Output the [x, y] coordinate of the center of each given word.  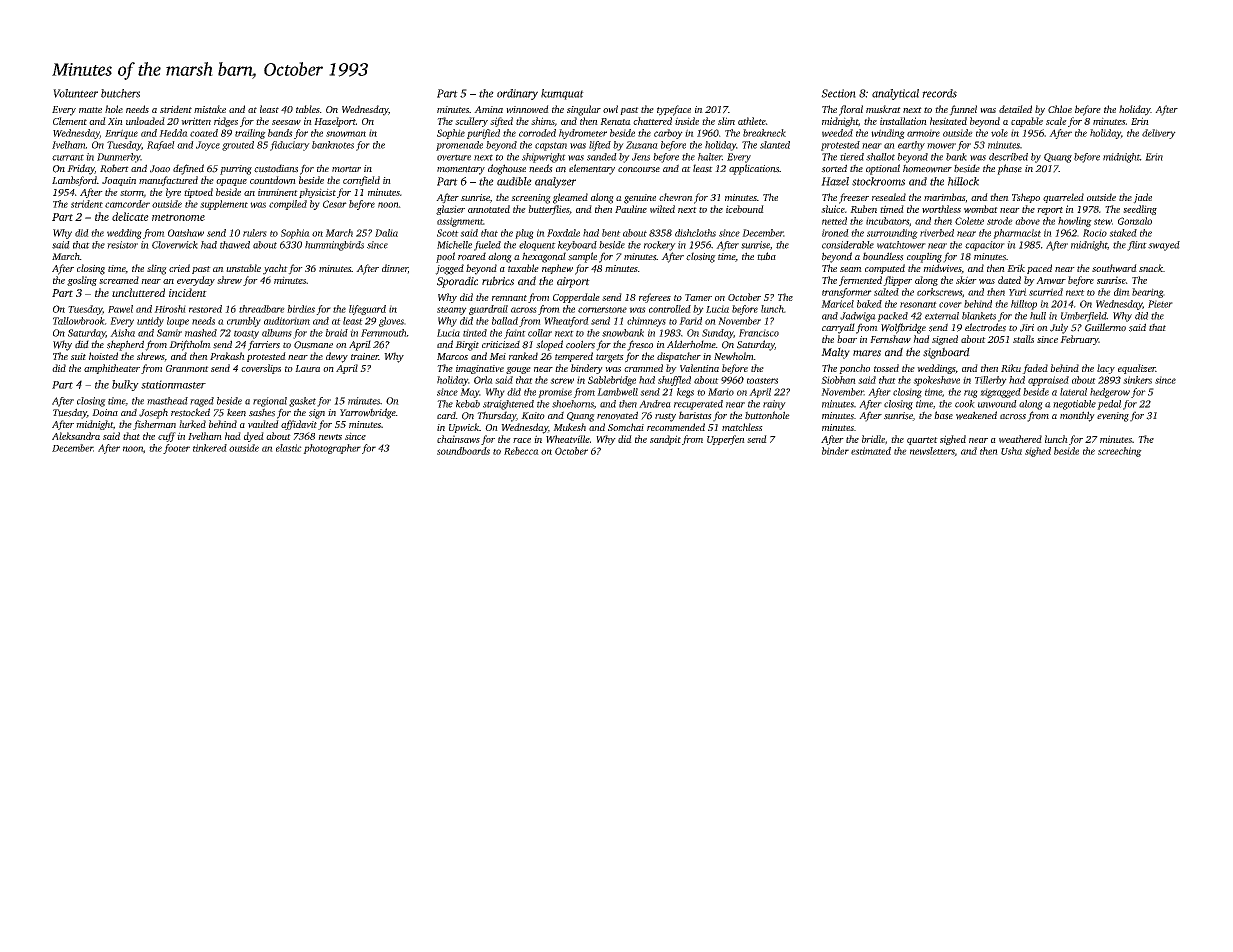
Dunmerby [119, 158]
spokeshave [936, 381]
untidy [150, 322]
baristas [695, 415]
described [1008, 157]
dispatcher [679, 357]
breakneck [764, 133]
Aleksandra [76, 436]
